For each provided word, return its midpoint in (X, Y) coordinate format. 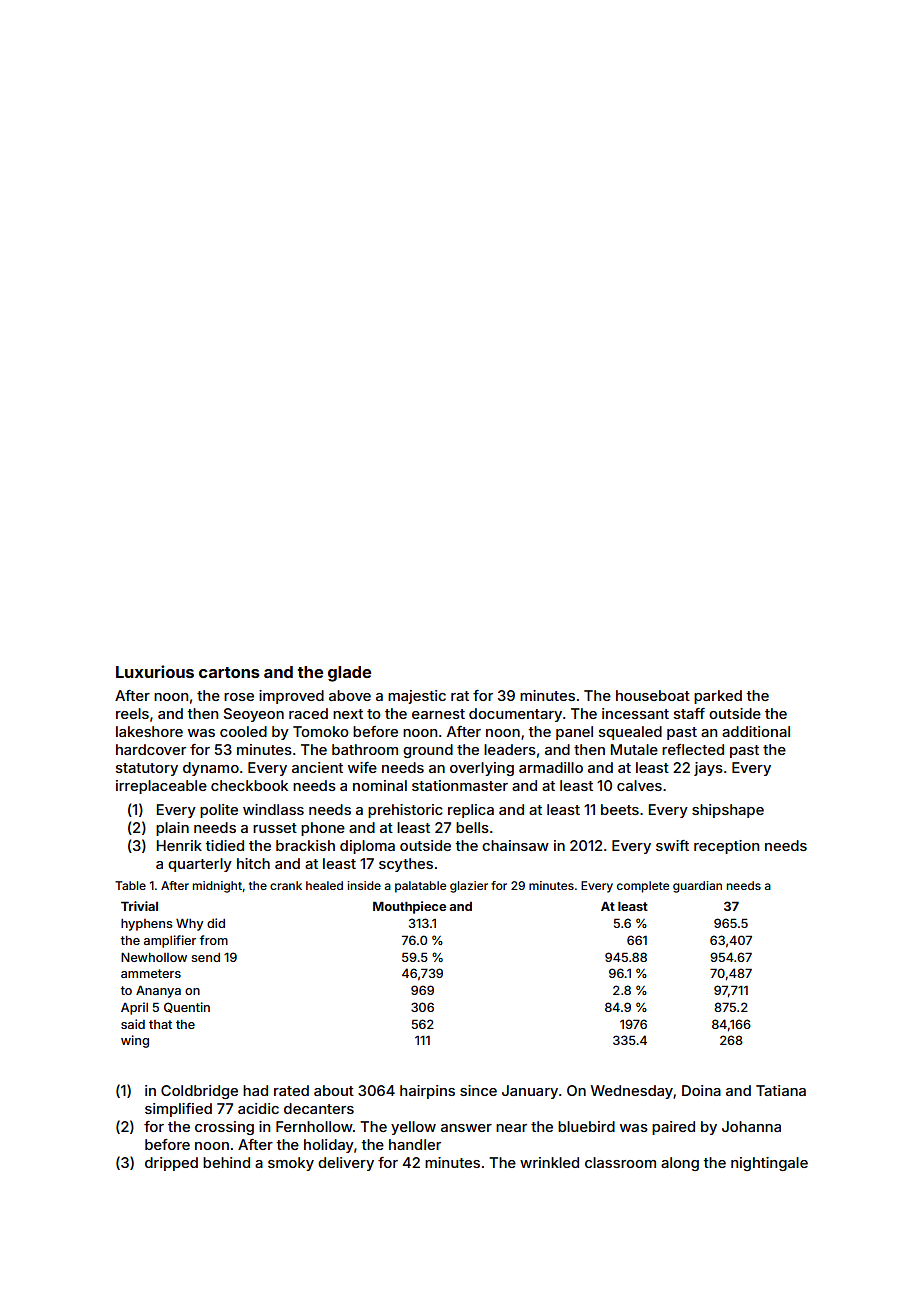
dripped (171, 1164)
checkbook (249, 785)
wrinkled (549, 1162)
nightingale (769, 1164)
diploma (367, 847)
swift (672, 845)
